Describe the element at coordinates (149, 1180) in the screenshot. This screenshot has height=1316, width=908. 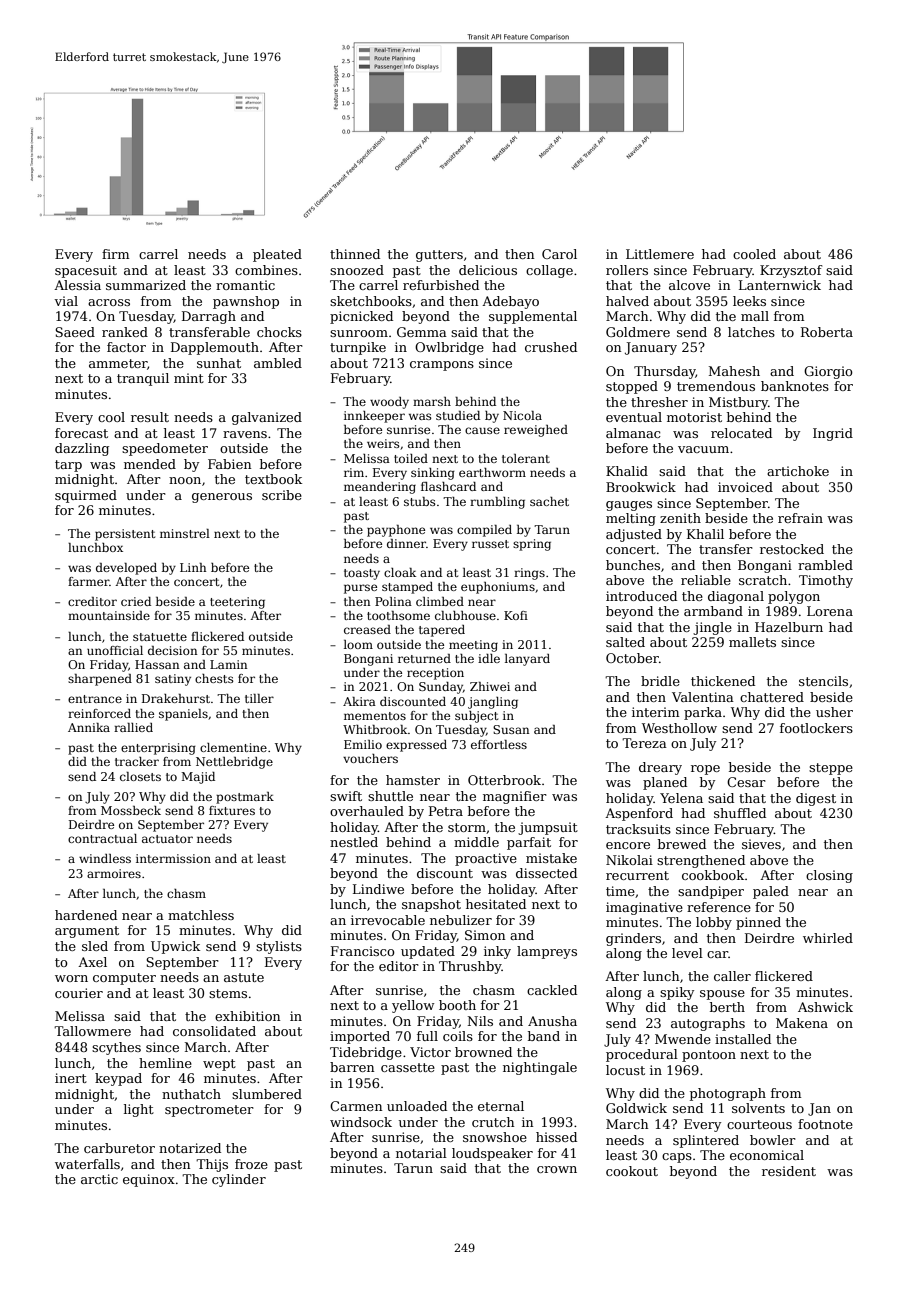
I see `equinox` at that location.
